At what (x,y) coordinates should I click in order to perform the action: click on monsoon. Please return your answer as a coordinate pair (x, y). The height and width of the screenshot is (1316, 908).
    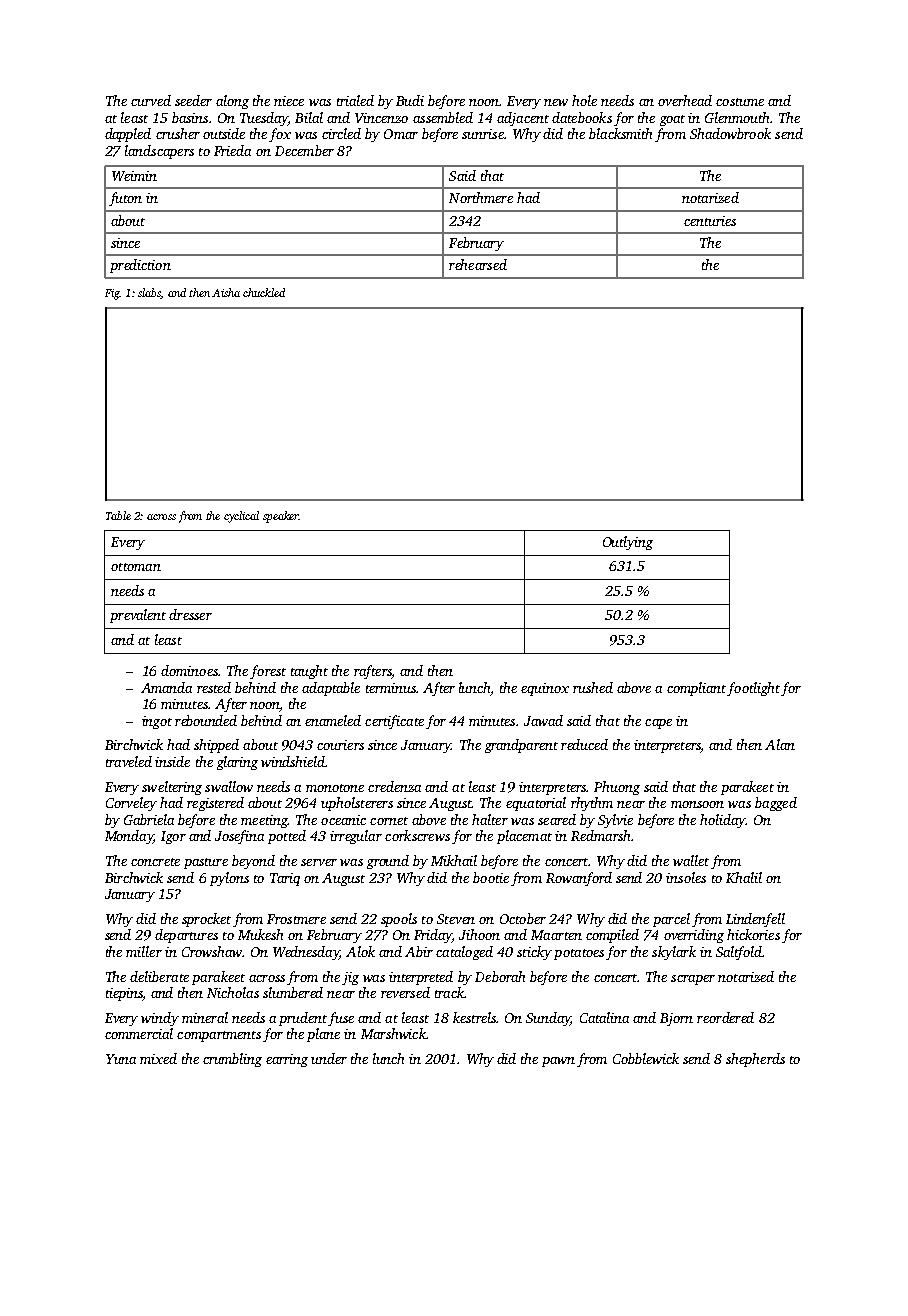
    Looking at the image, I should click on (697, 804).
